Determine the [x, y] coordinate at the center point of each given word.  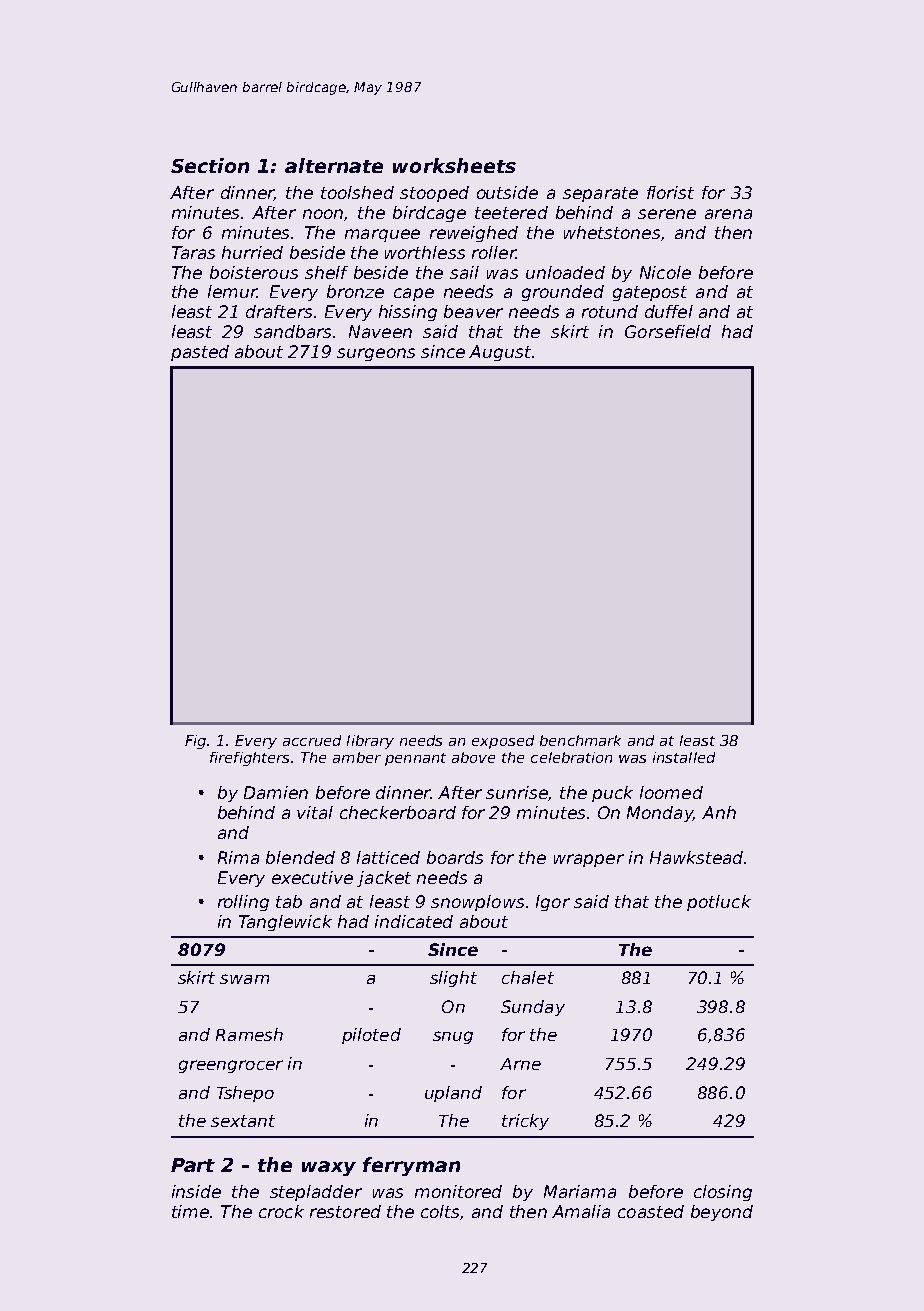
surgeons [376, 354]
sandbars [292, 331]
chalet [528, 977]
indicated [414, 921]
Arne [520, 1064]
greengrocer [231, 1066]
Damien [276, 792]
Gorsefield [668, 331]
